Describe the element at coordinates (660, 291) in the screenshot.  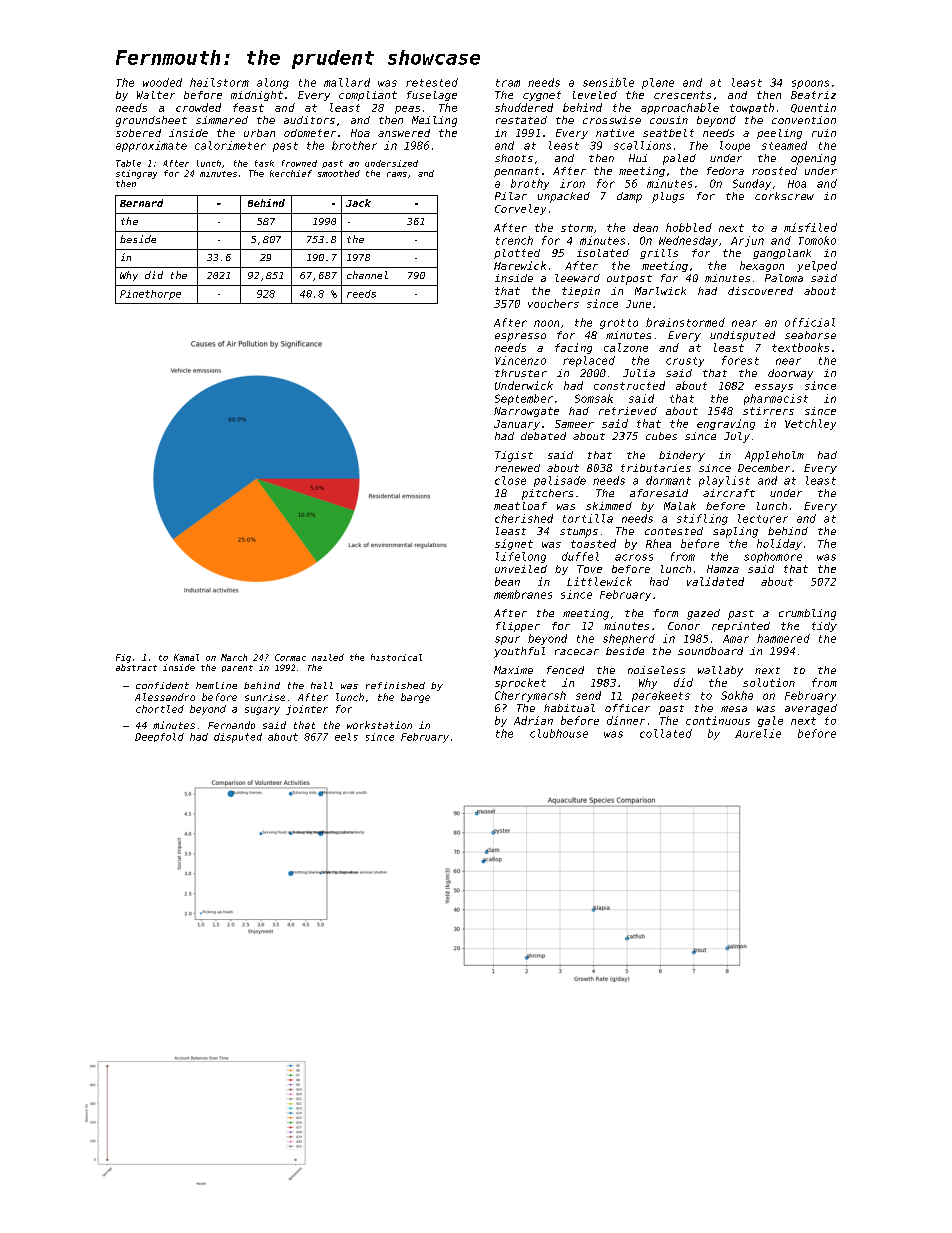
I see `Marlwick` at that location.
